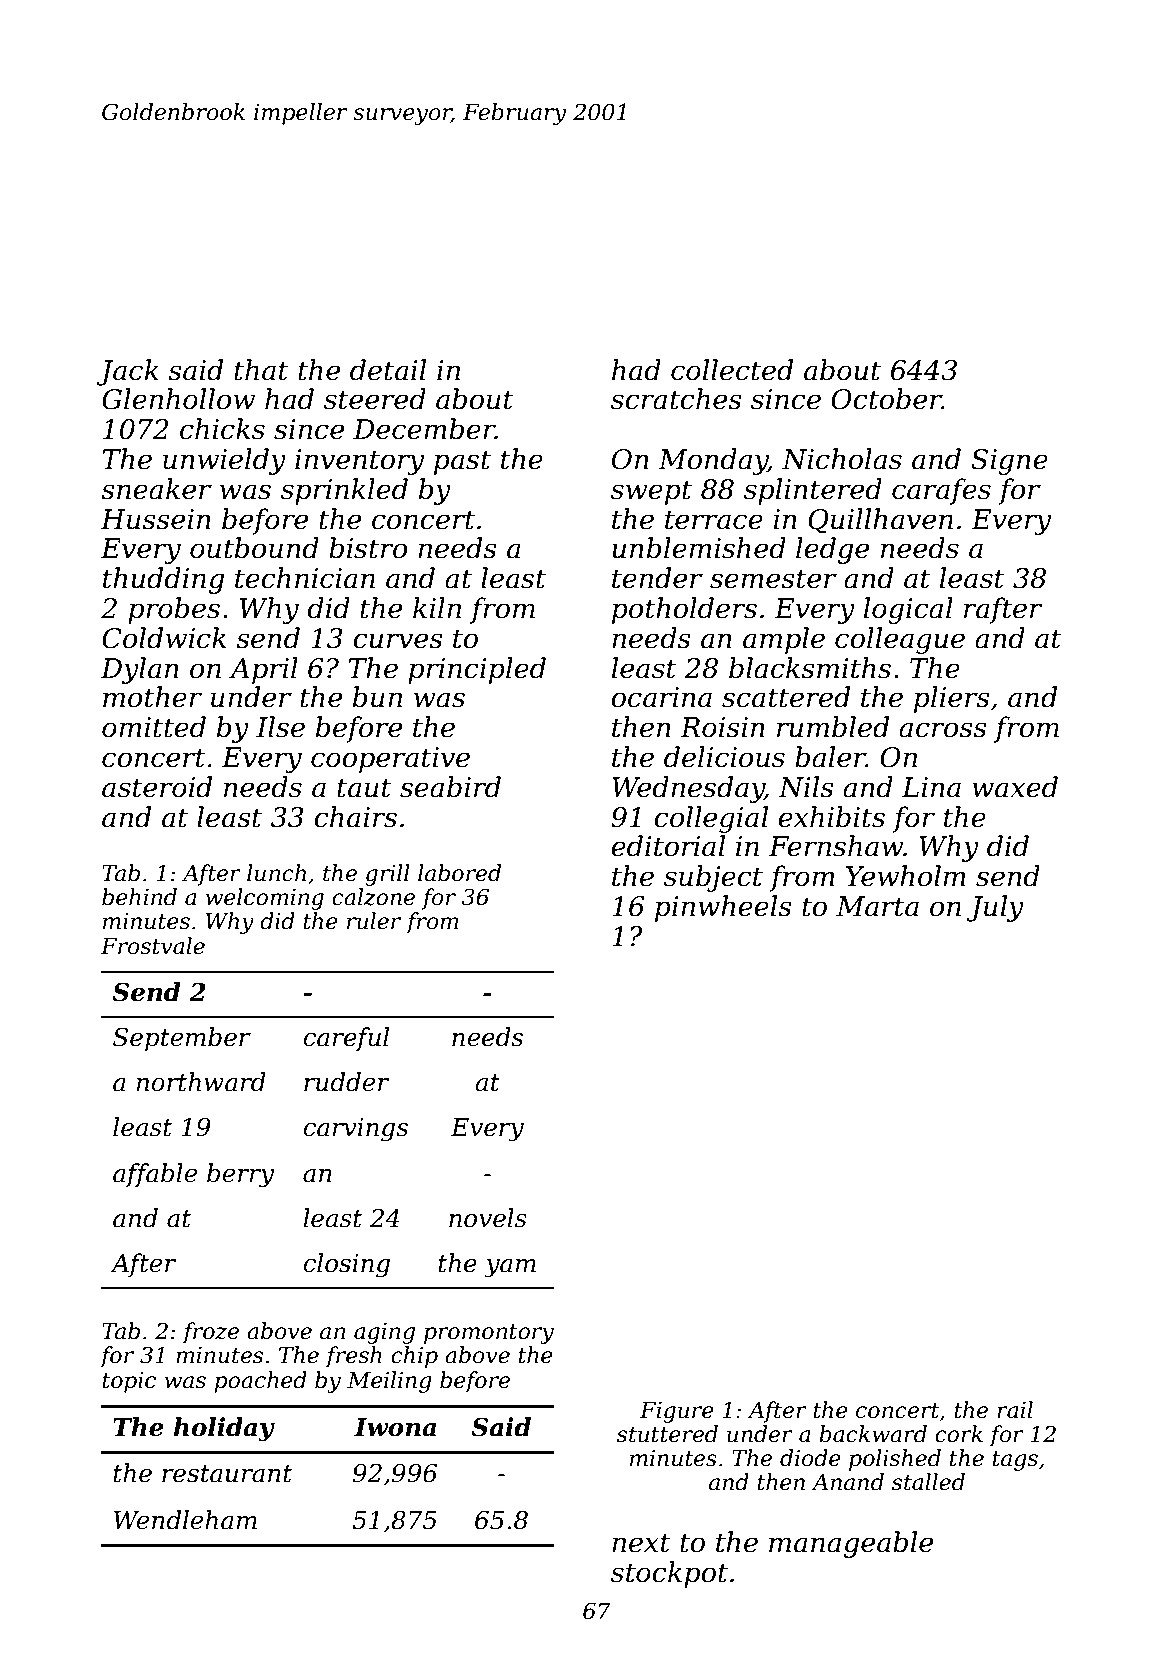 The width and height of the image is (1165, 1654). What do you see at coordinates (1009, 462) in the image?
I see `Signe` at bounding box center [1009, 462].
